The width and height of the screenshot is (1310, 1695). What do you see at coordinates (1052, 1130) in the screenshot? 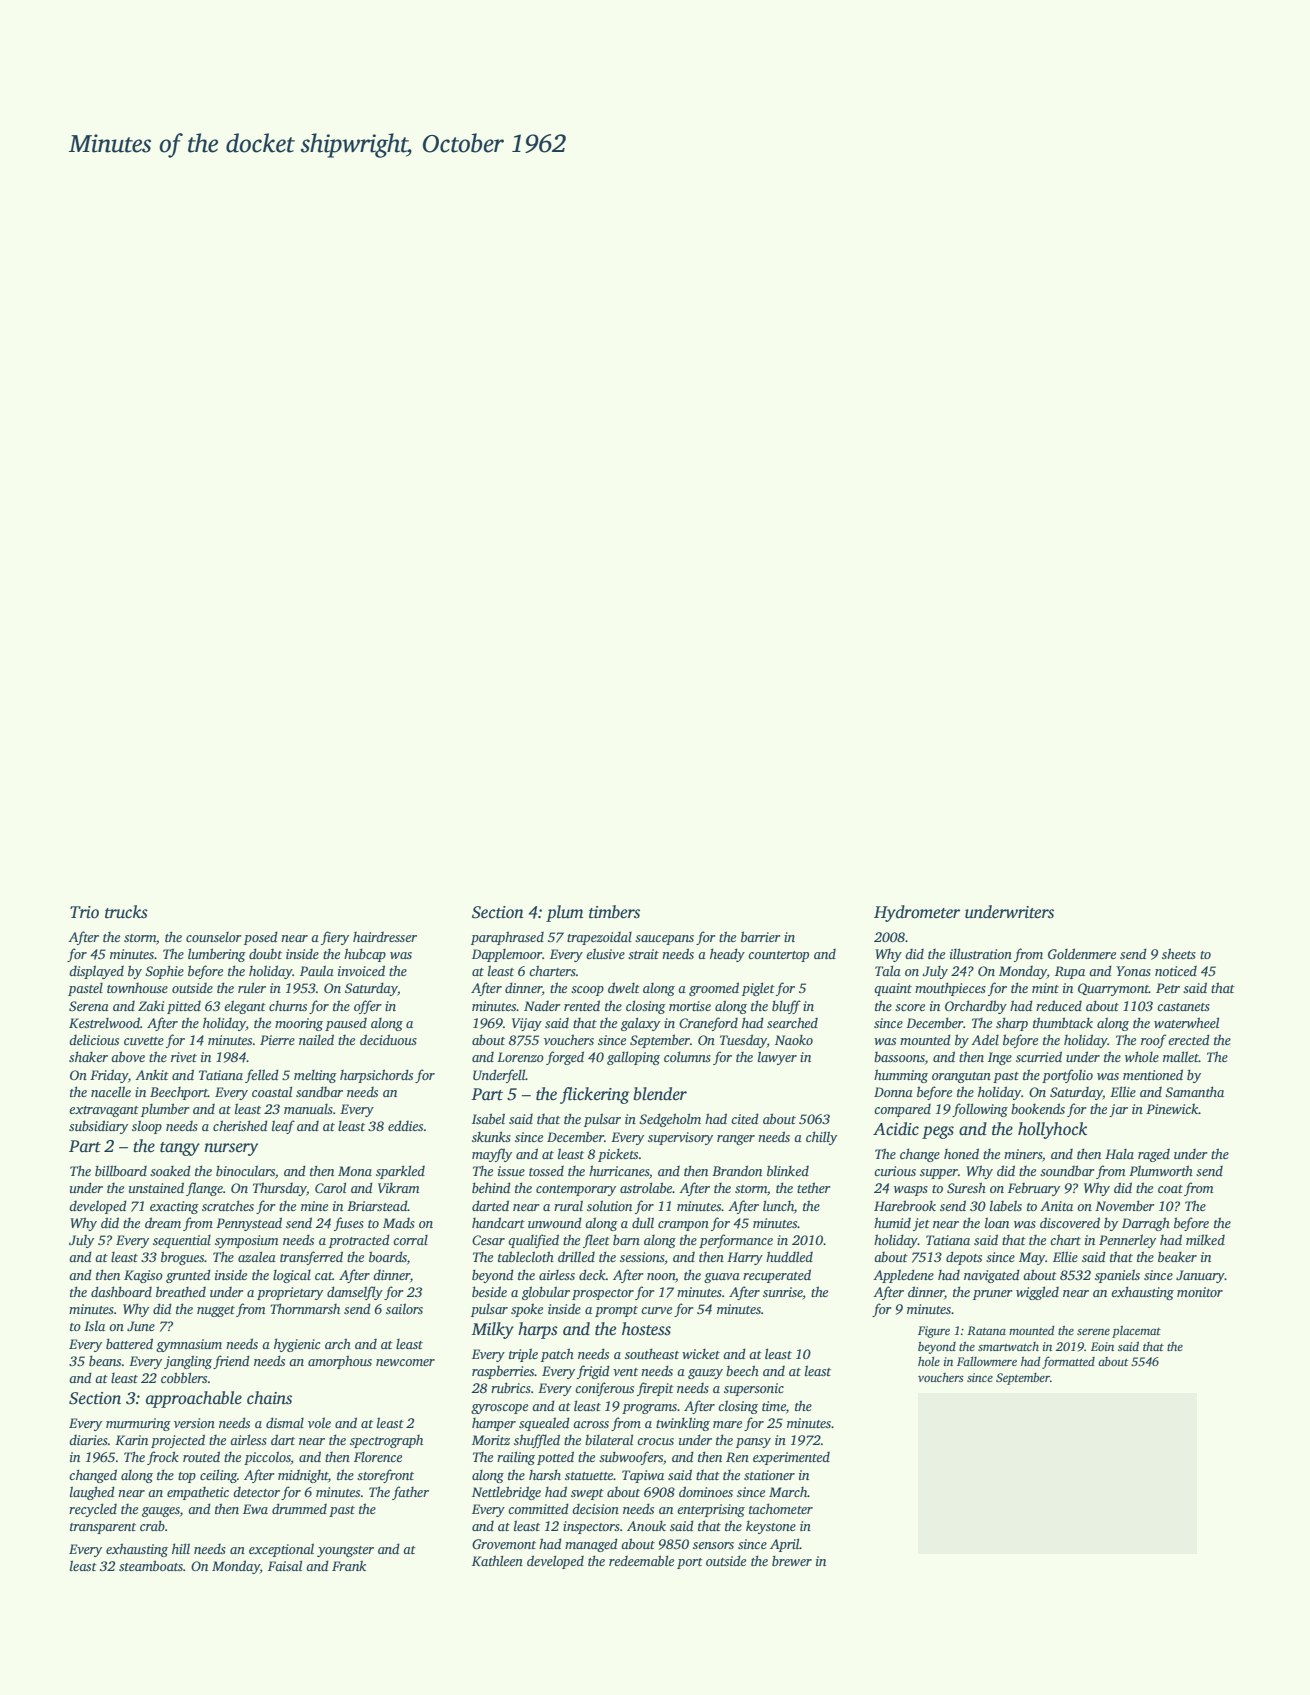
I see `hollyhock` at bounding box center [1052, 1130].
